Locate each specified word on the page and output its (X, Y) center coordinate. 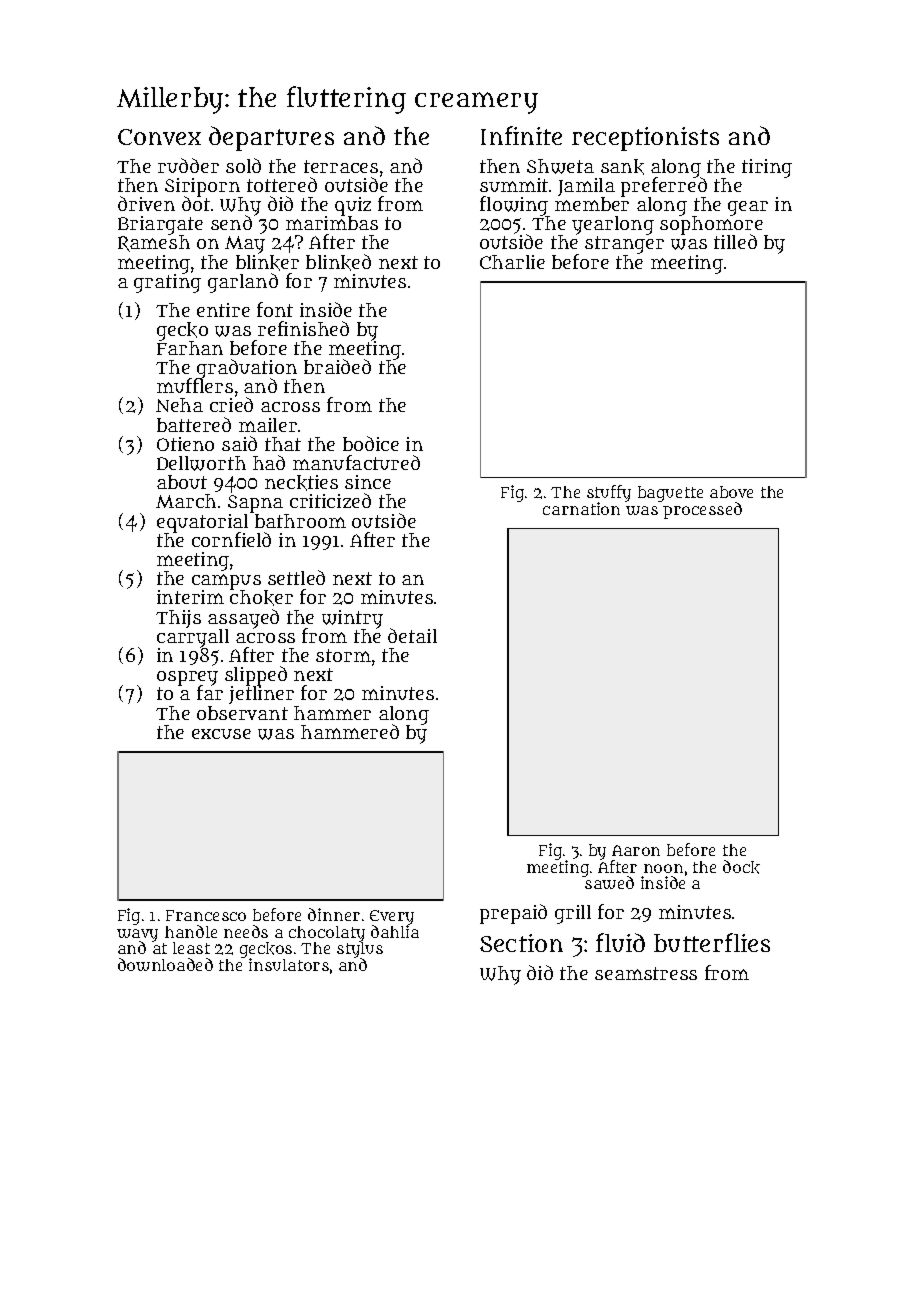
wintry (352, 619)
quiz (353, 206)
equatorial (202, 523)
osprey (187, 678)
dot (196, 204)
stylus (360, 950)
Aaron (636, 850)
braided (337, 366)
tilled (735, 241)
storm (343, 655)
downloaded (165, 964)
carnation (581, 509)
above (731, 492)
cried (231, 405)
